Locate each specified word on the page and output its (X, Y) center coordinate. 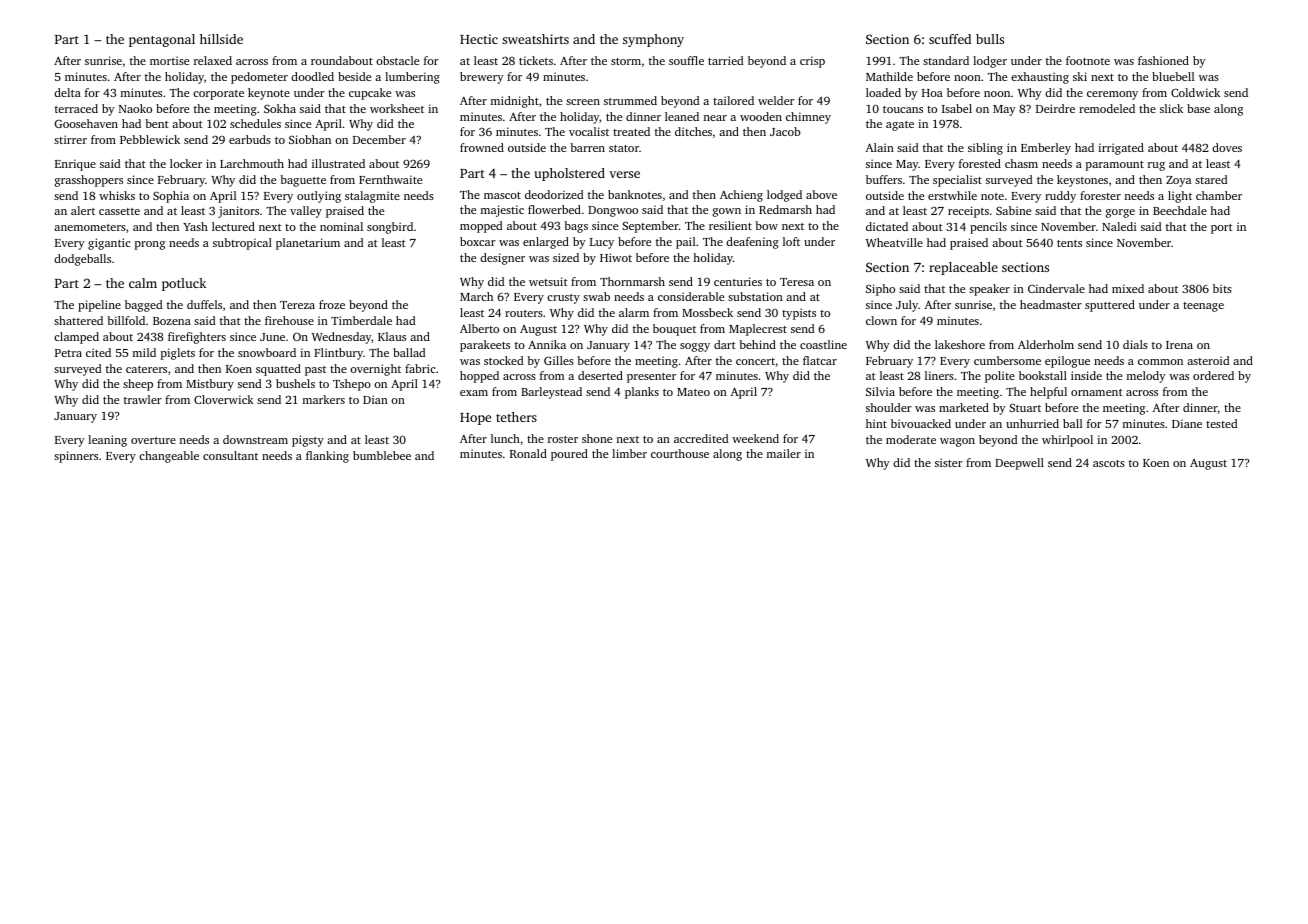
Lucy (602, 243)
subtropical (242, 244)
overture (153, 440)
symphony (653, 40)
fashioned (1163, 60)
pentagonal (162, 40)
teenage (1203, 307)
